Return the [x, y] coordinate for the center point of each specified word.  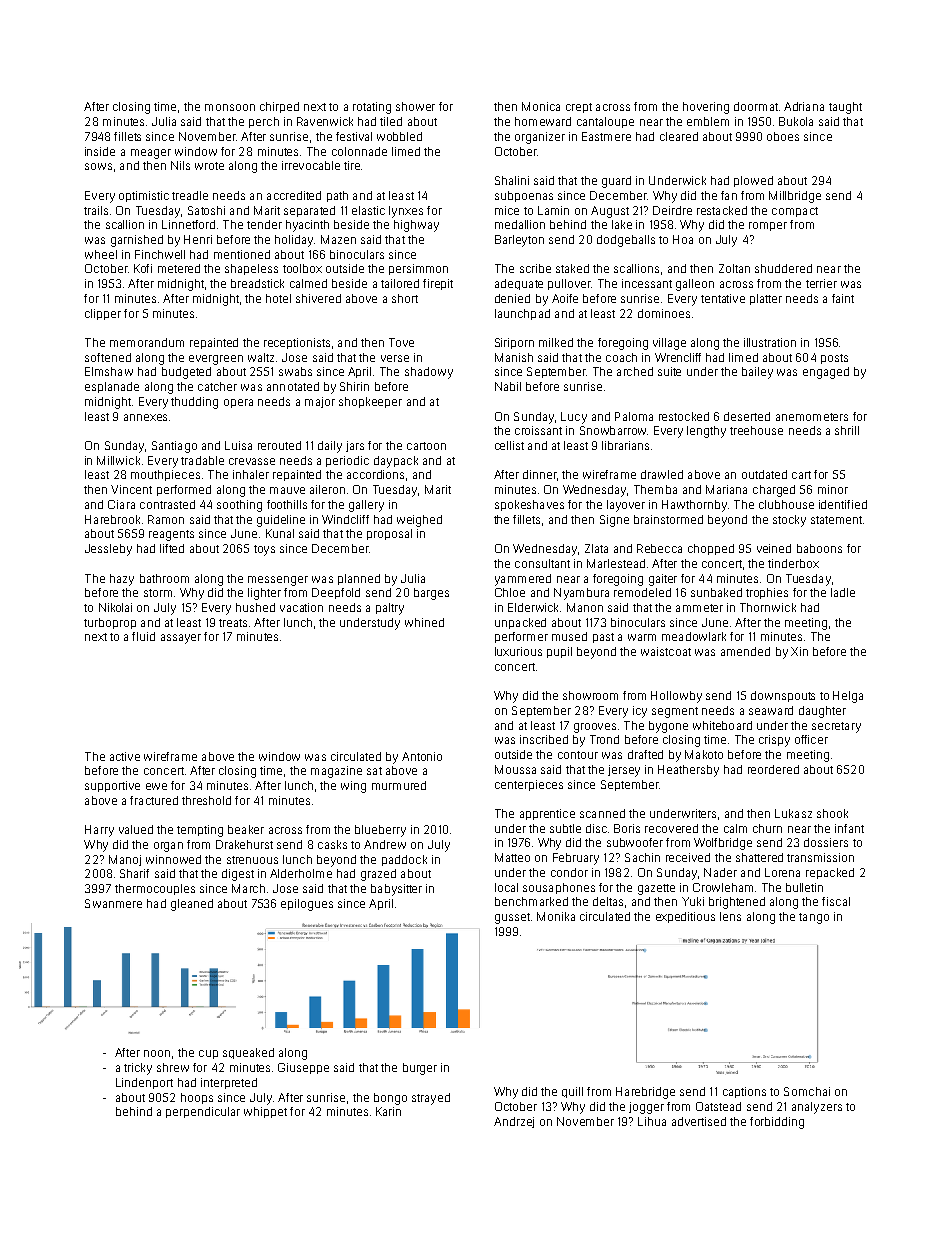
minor [833, 489]
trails [96, 210]
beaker [246, 829]
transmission [820, 857]
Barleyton [519, 241]
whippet [265, 1112]
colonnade [359, 151]
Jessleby [108, 550]
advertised [699, 1121]
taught [845, 108]
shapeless [251, 269]
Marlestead [616, 563]
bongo [390, 1099]
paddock [404, 860]
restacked [722, 210]
